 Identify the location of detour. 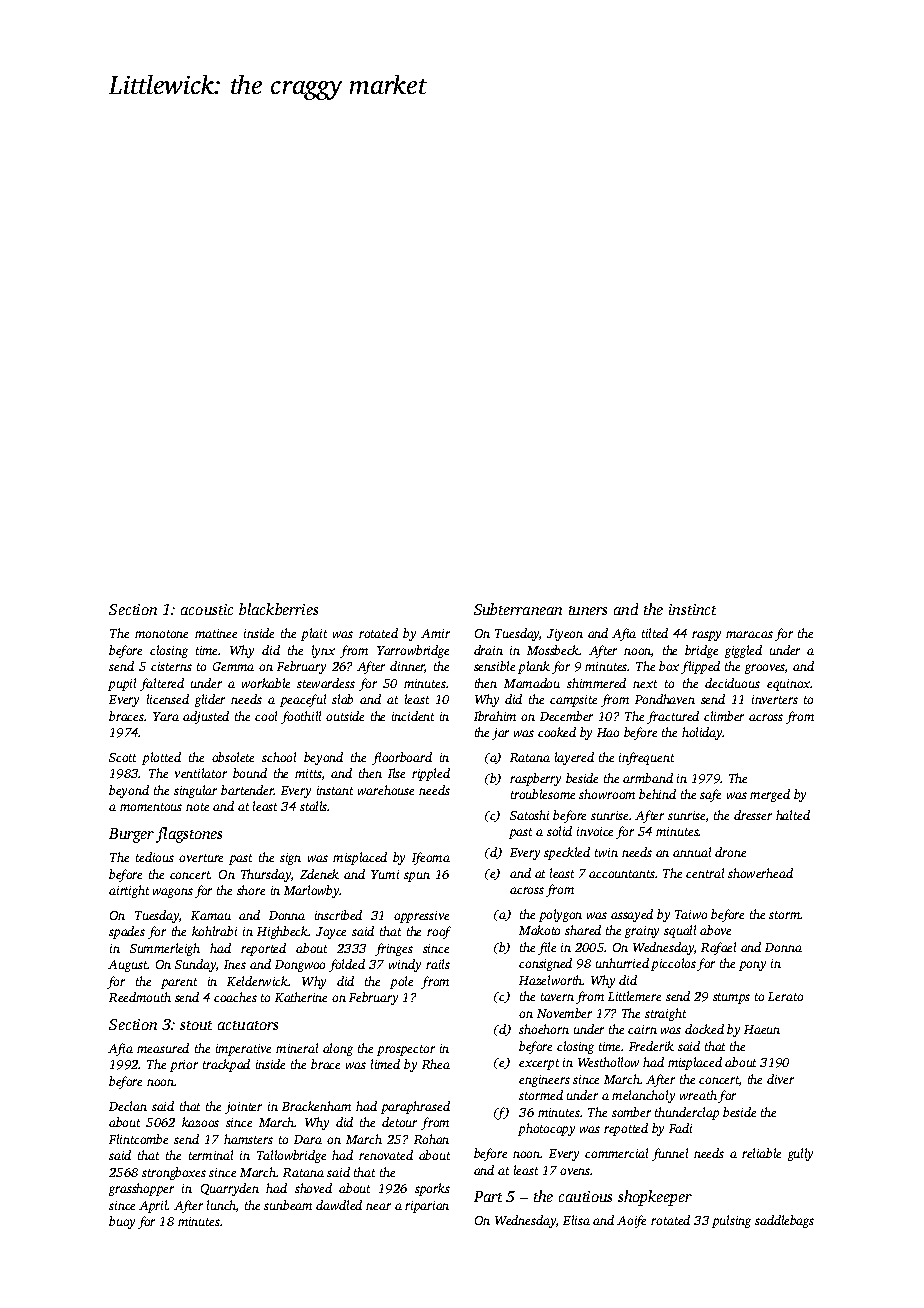
(399, 1122).
